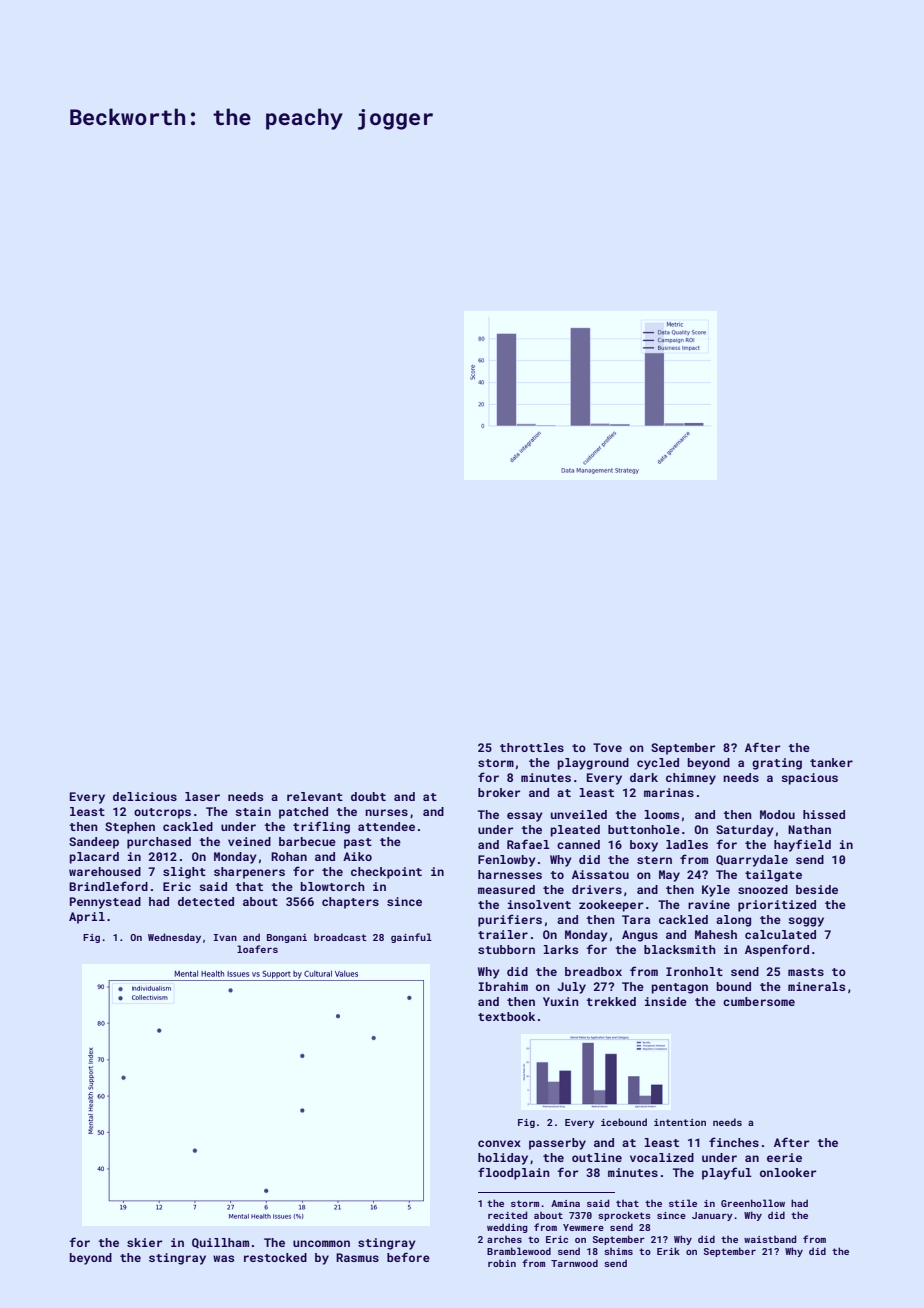  Describe the element at coordinates (144, 1242) in the screenshot. I see `skier` at that location.
